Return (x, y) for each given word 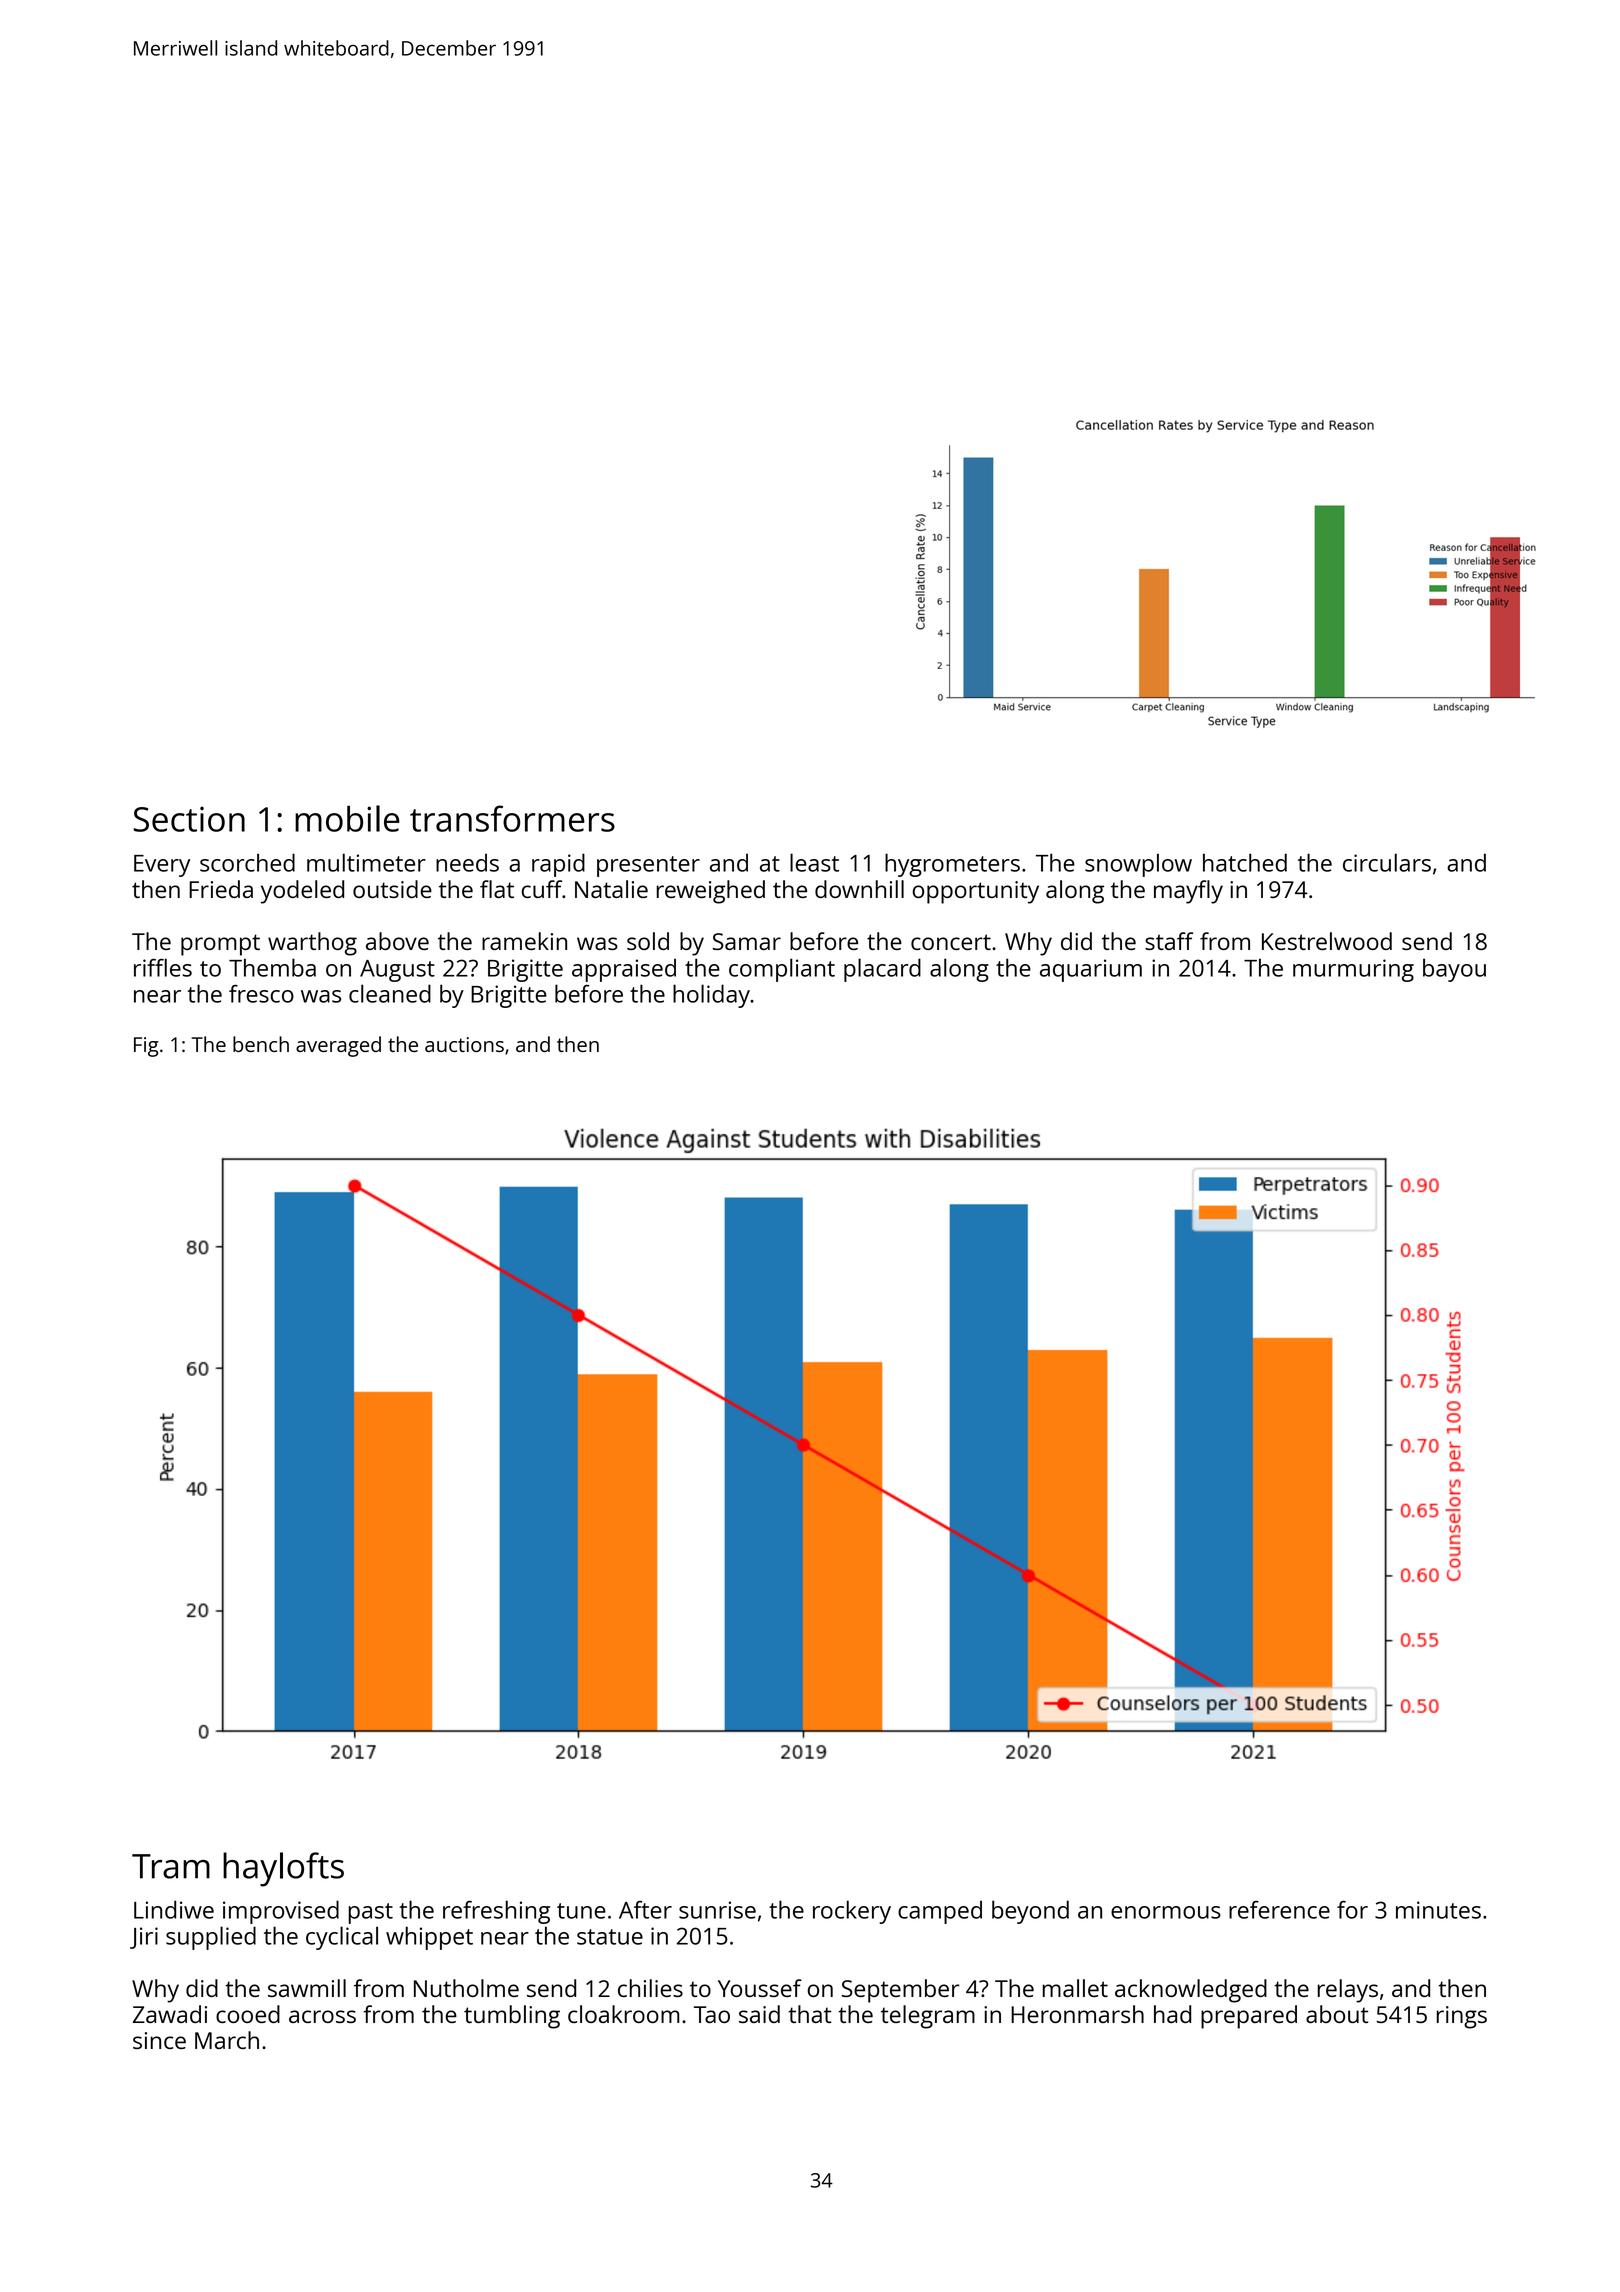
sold (648, 941)
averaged (338, 1046)
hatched (1245, 862)
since (159, 2040)
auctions (464, 1044)
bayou (1454, 970)
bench (261, 1044)
